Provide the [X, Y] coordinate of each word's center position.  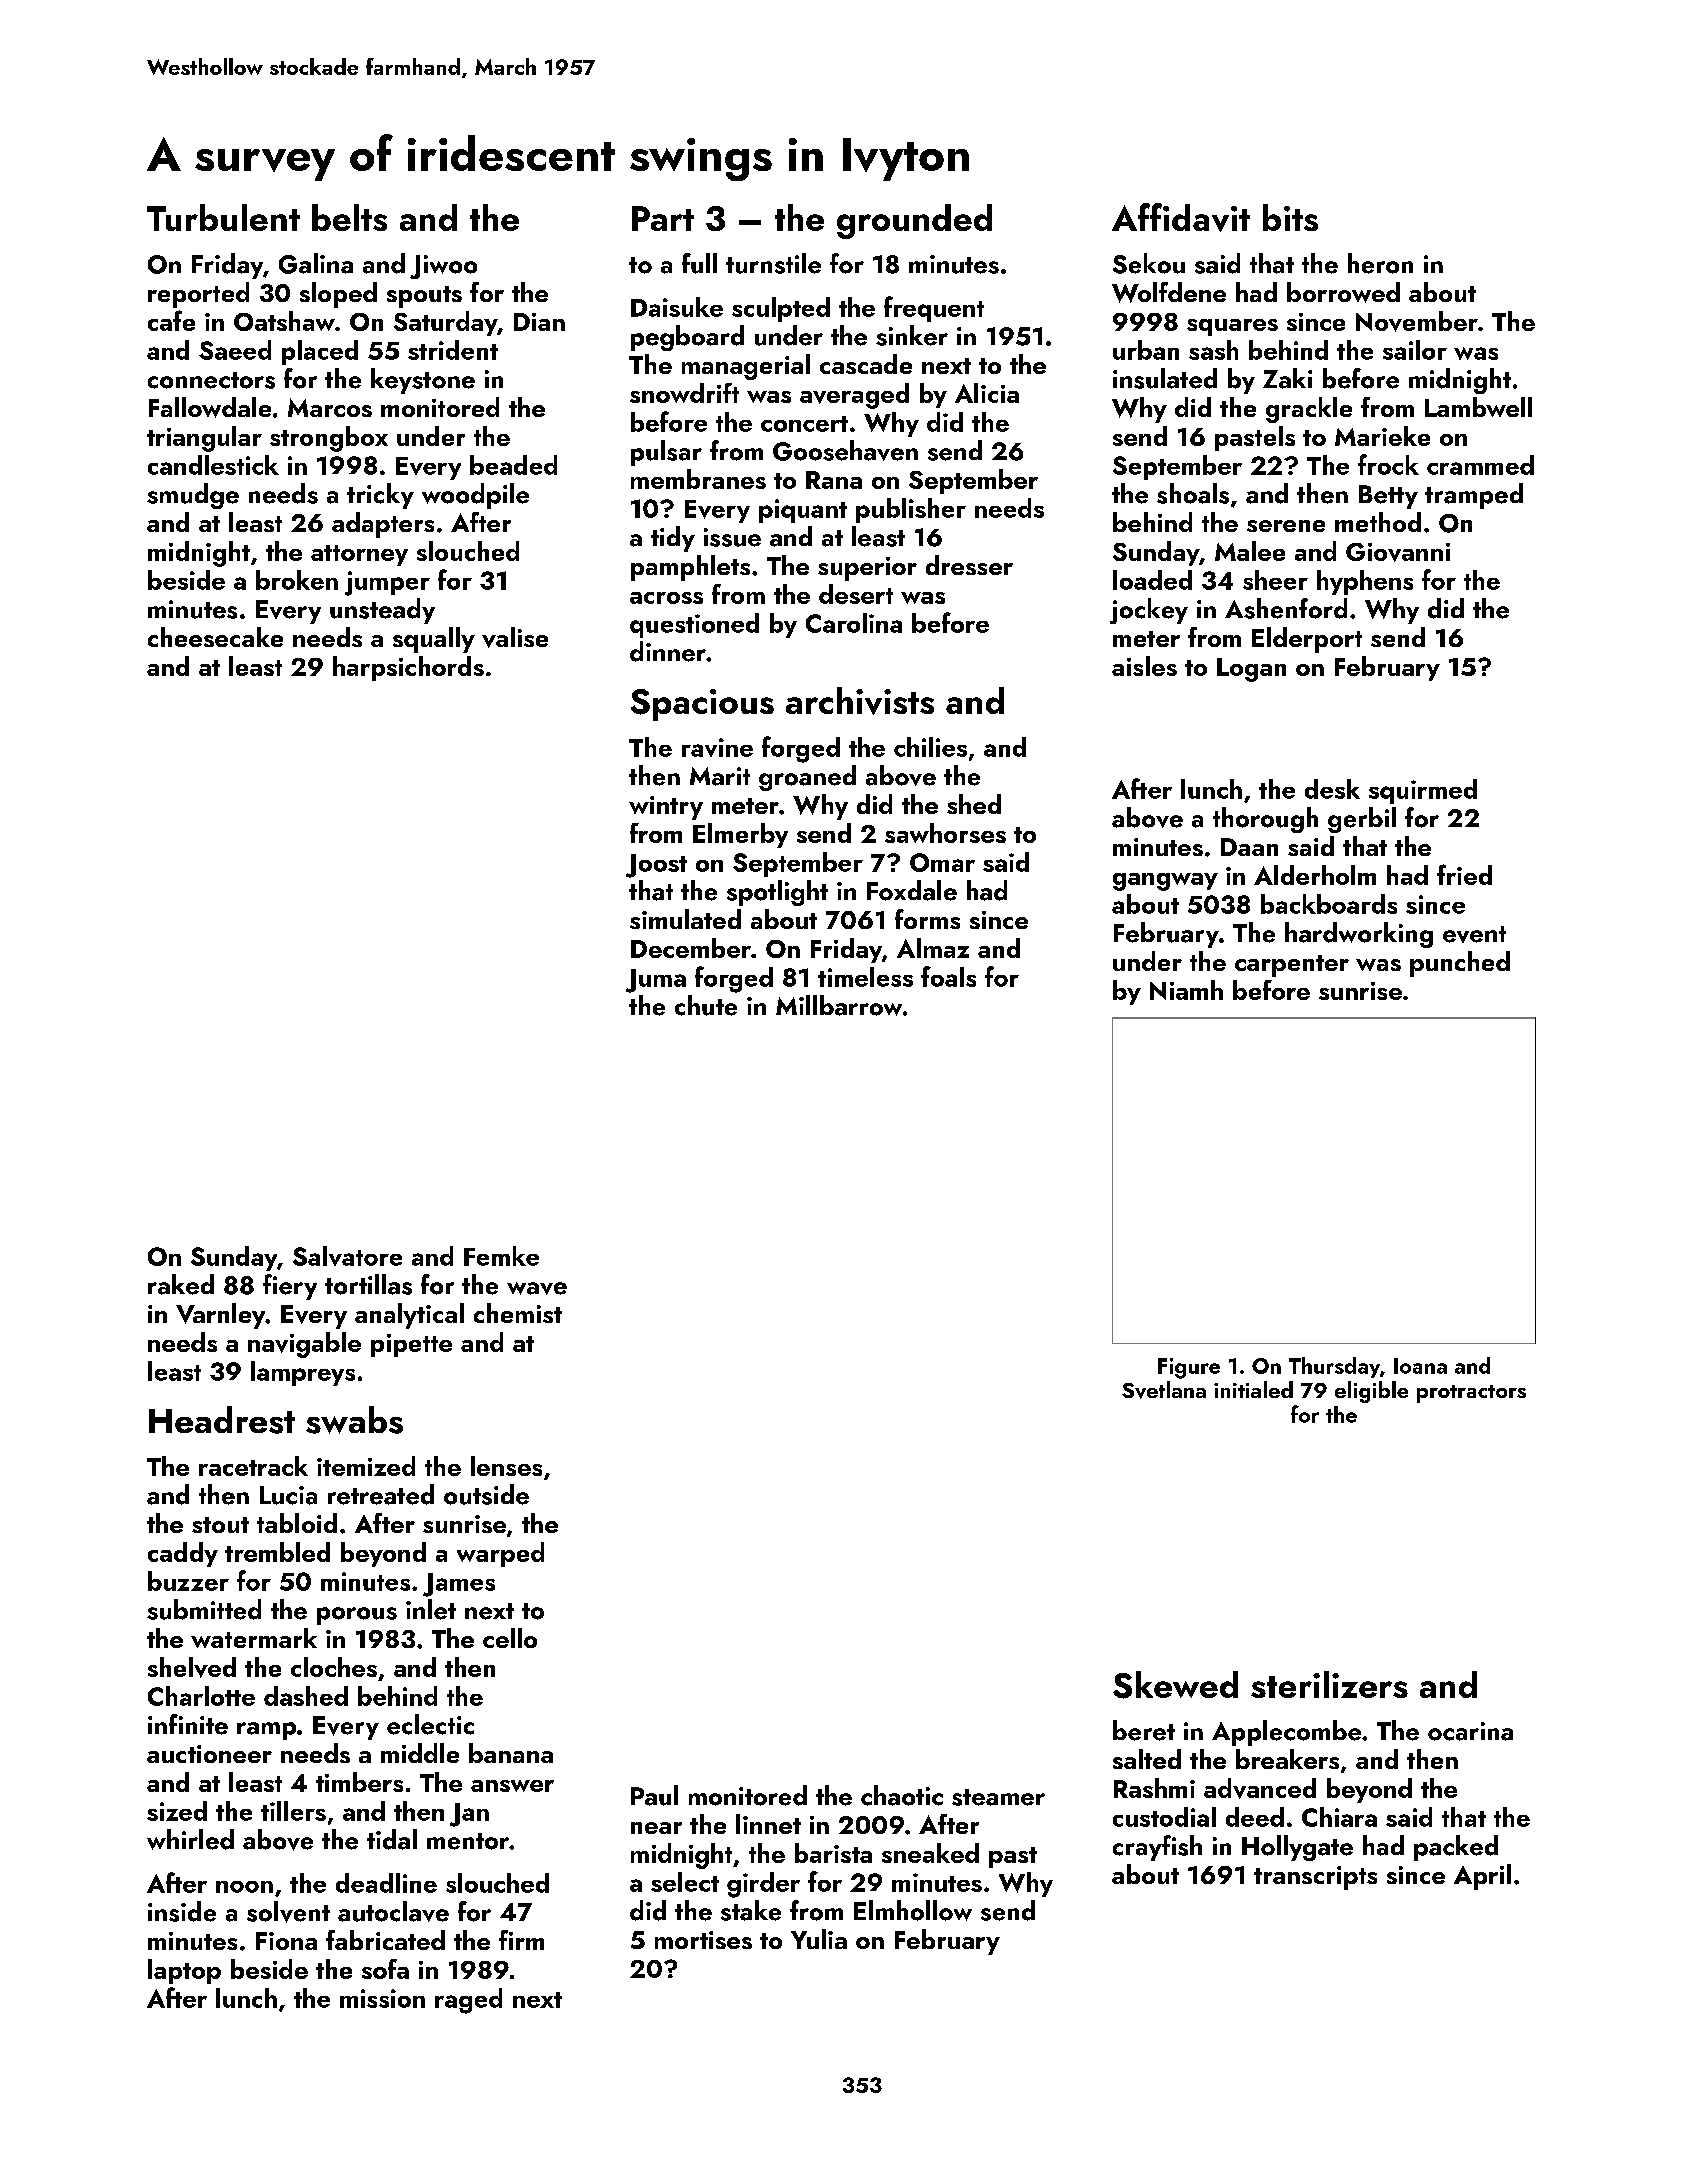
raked [181, 1284]
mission [382, 1998]
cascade [866, 364]
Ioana [1420, 1366]
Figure [1189, 1368]
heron [1380, 263]
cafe [171, 320]
